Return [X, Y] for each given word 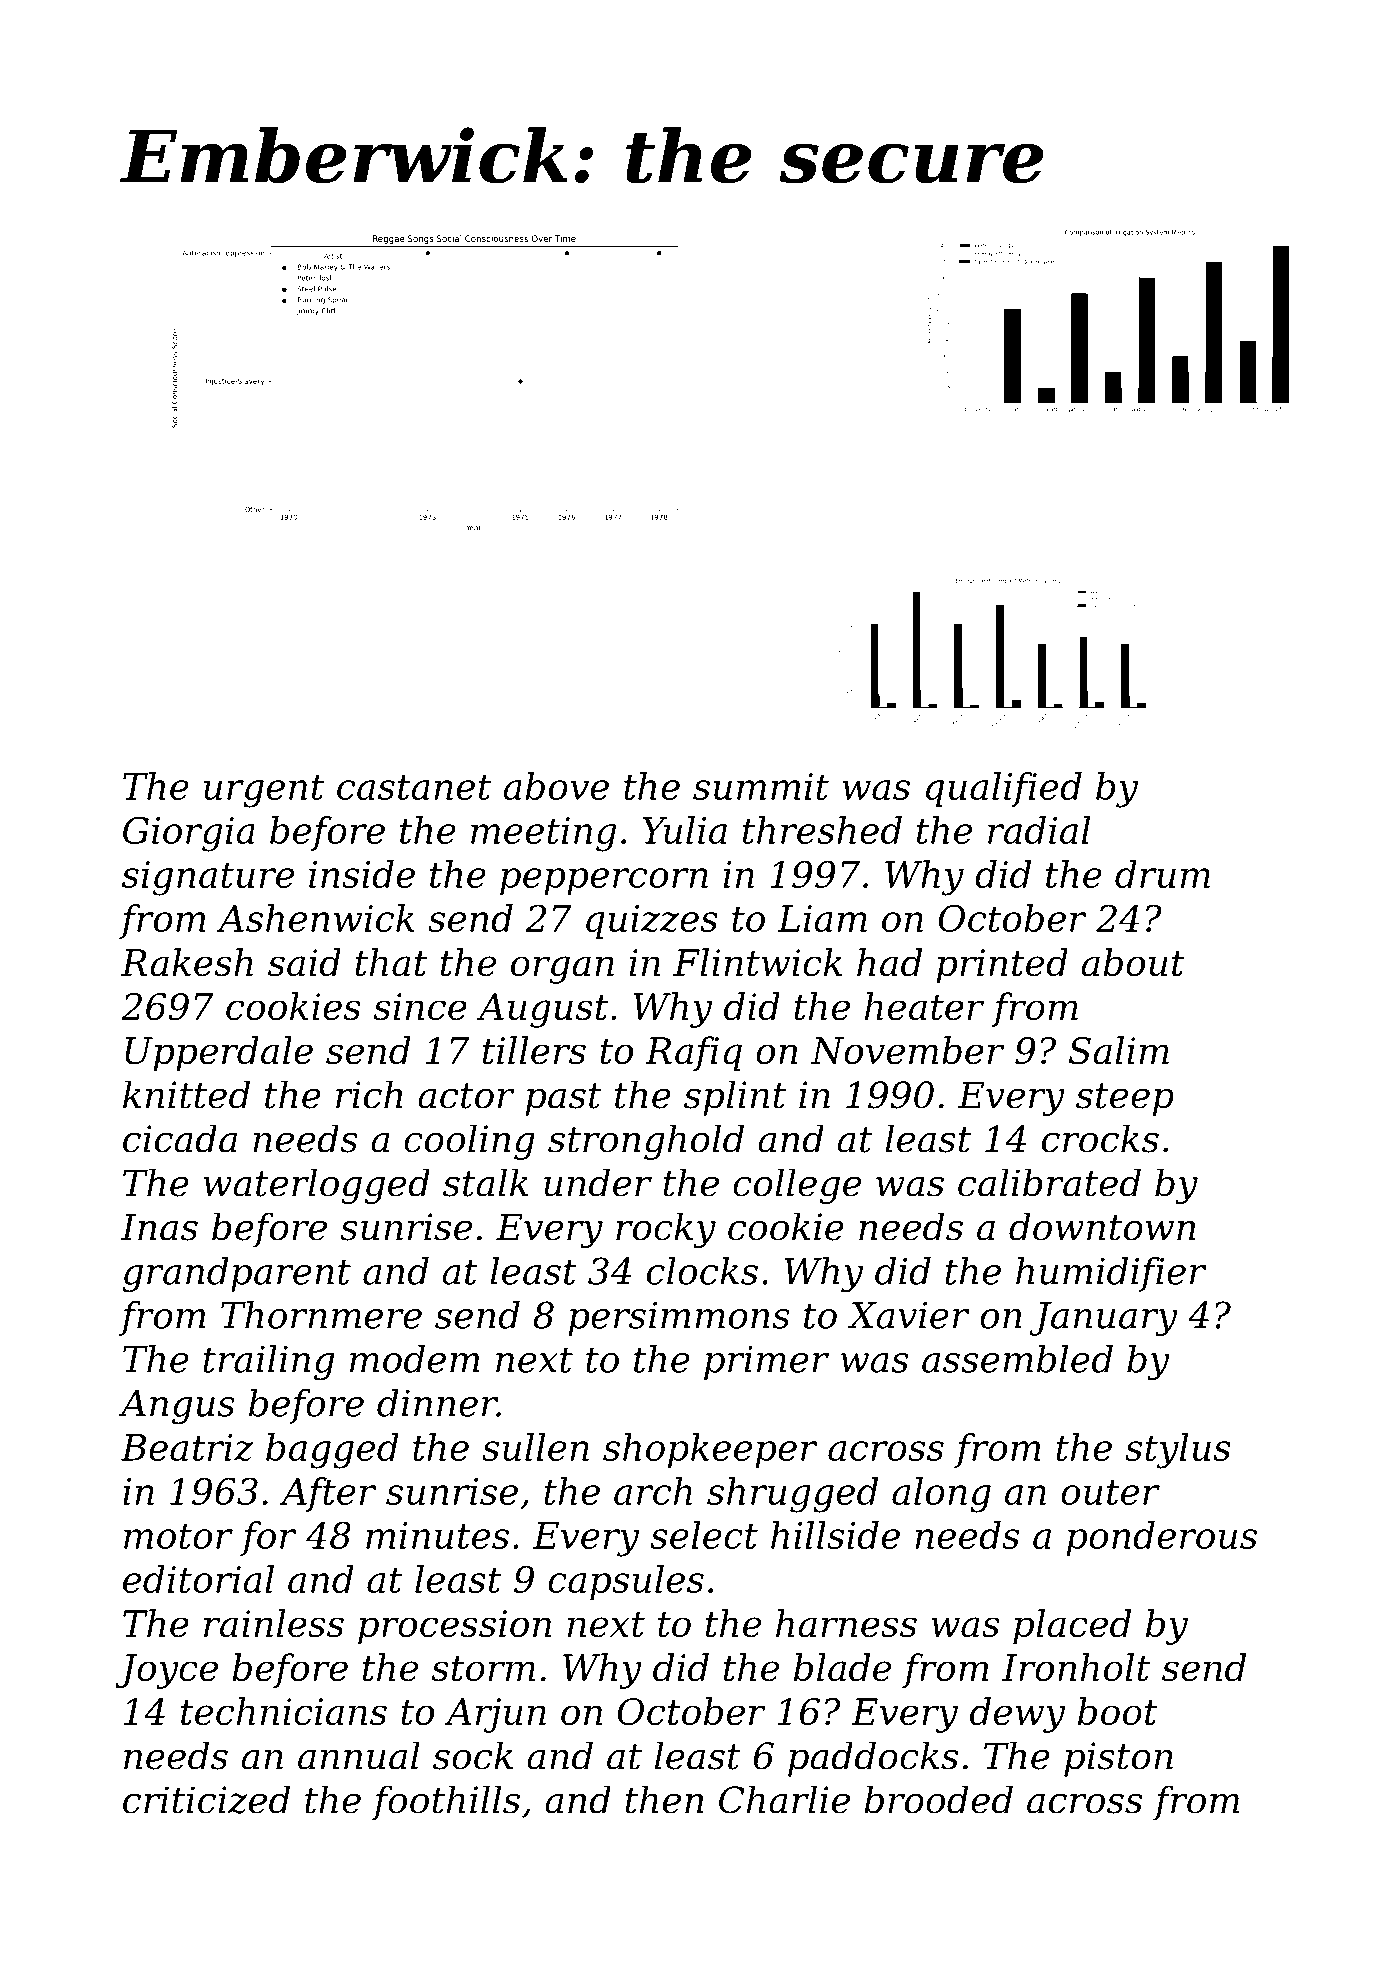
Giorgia [189, 834]
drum [1162, 874]
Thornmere [321, 1315]
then [664, 1799]
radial [1039, 830]
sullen [535, 1447]
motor [178, 1536]
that [391, 962]
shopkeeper [710, 1450]
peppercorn [604, 881]
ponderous [1161, 1538]
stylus [1178, 1451]
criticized [206, 1799]
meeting [543, 834]
